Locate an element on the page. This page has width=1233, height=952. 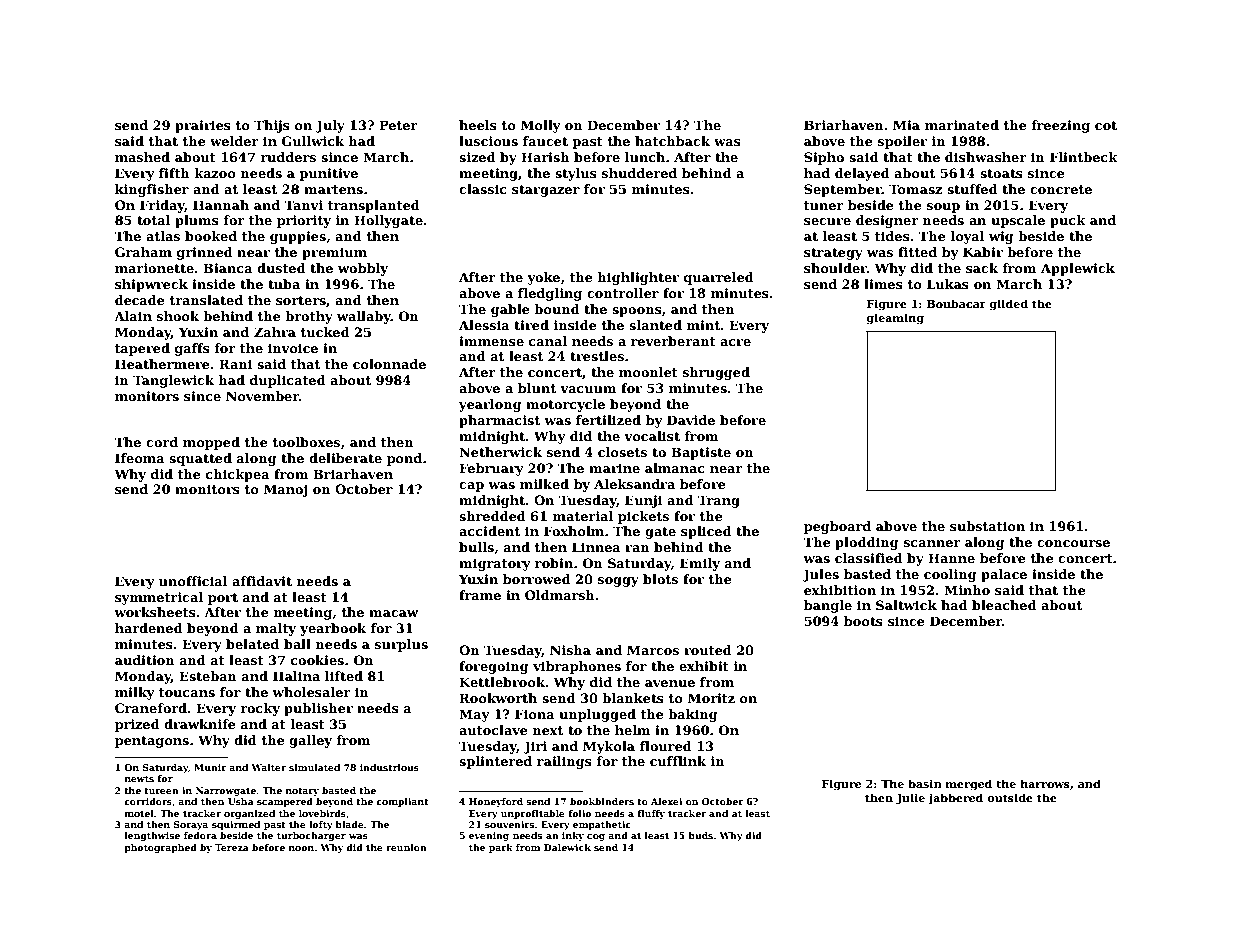
bookbinders is located at coordinates (602, 801).
